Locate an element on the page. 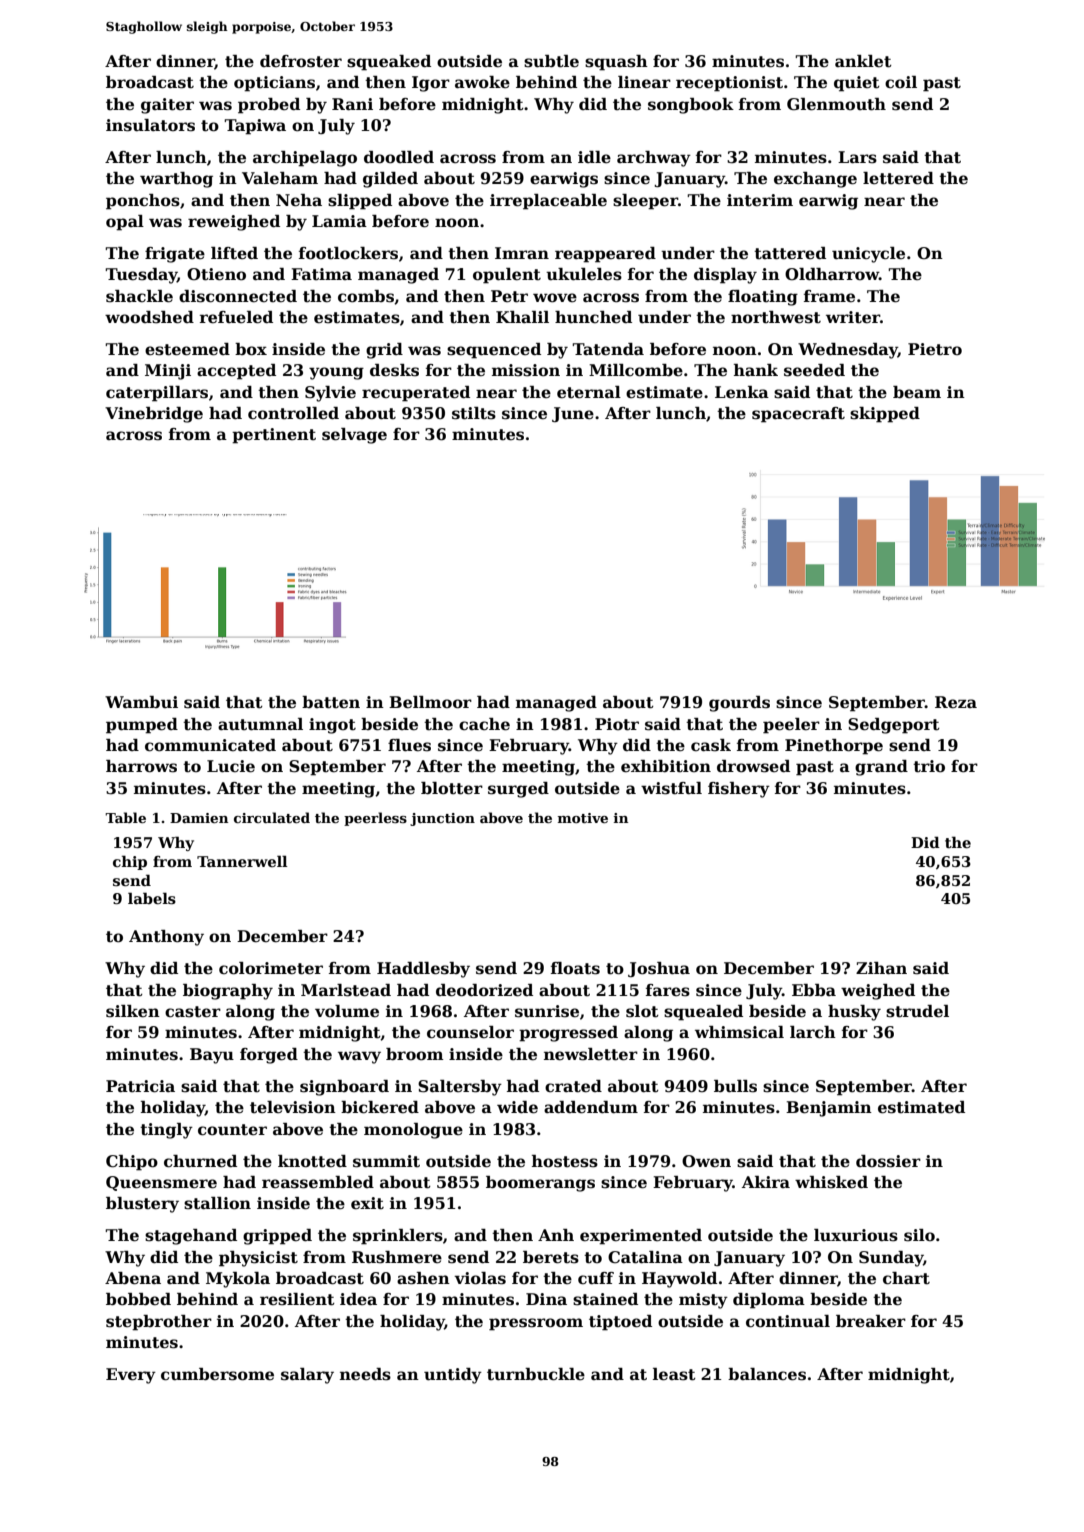 The image size is (1084, 1532). stepbrother is located at coordinates (159, 1323).
